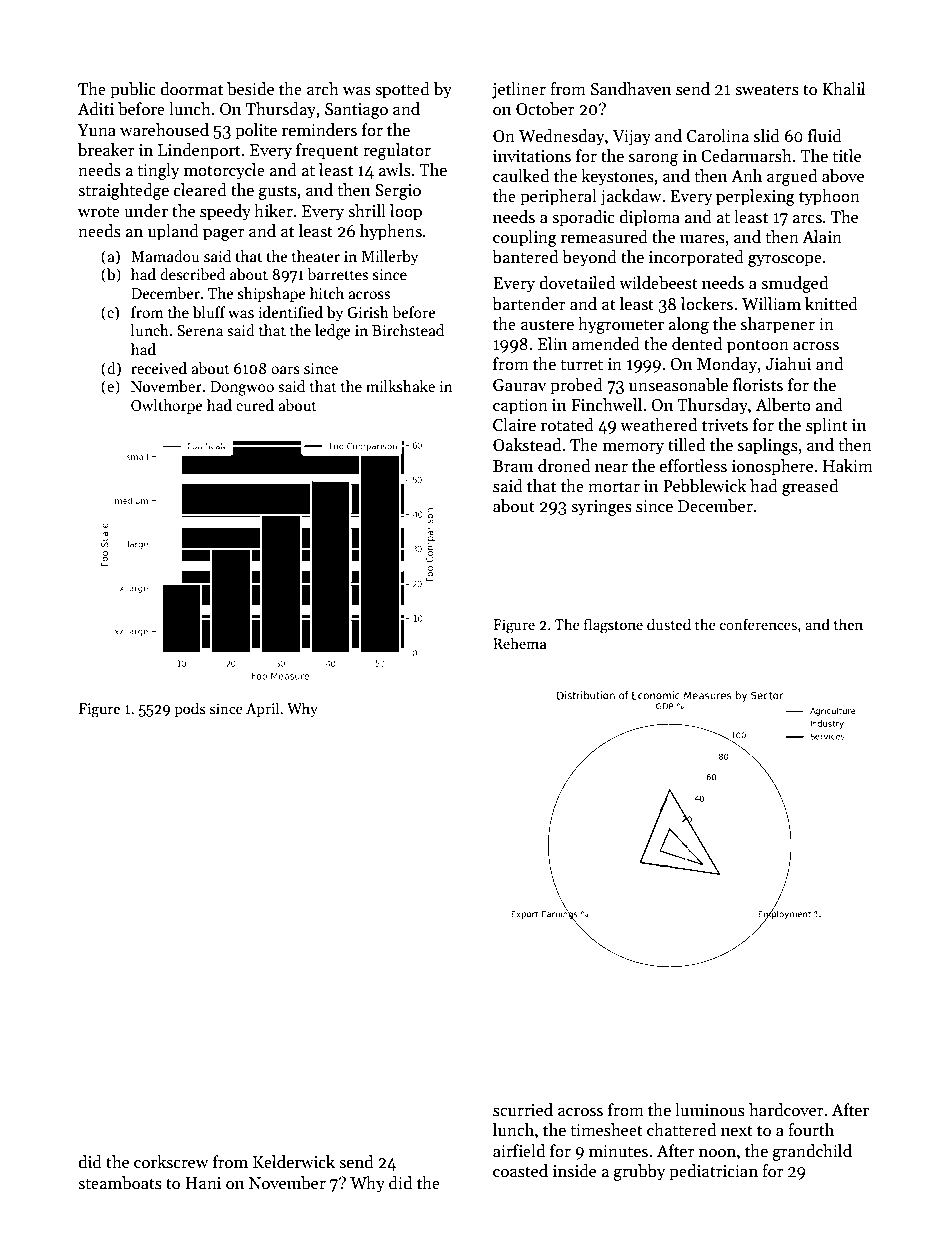  What do you see at coordinates (171, 1162) in the screenshot?
I see `corkscrew` at bounding box center [171, 1162].
